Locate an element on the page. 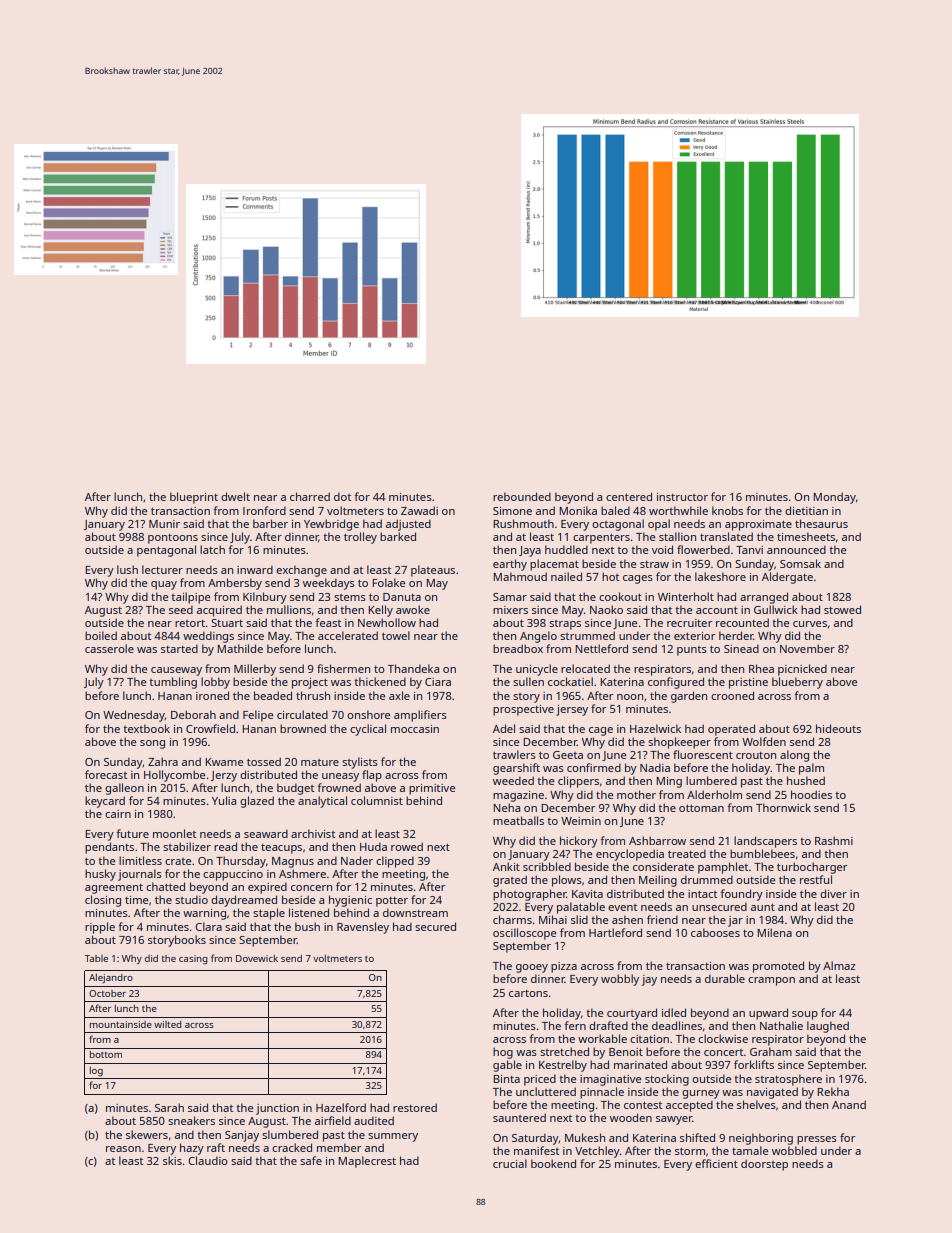 The image size is (952, 1233). Rekha is located at coordinates (833, 1091).
